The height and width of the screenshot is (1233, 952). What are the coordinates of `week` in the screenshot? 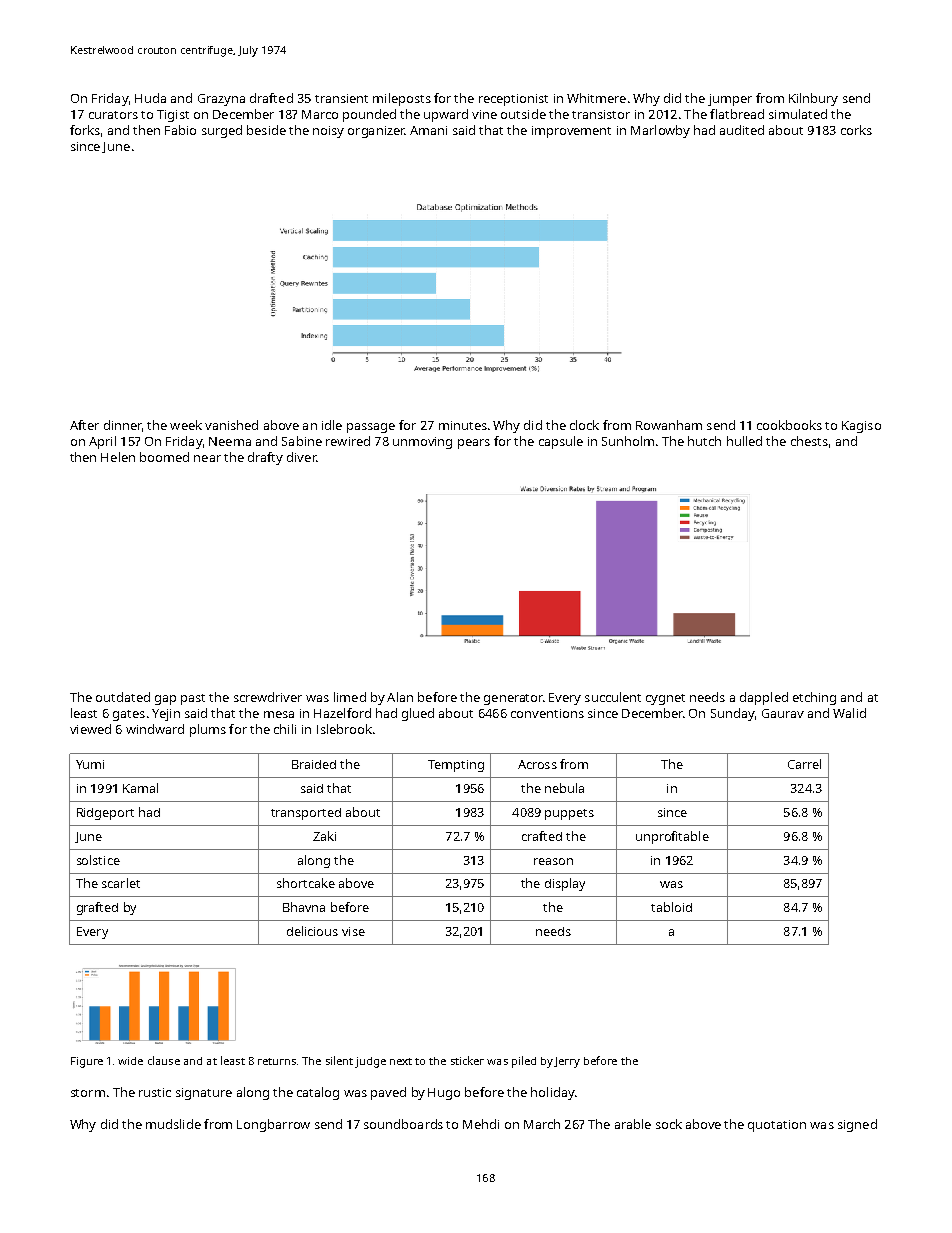 It's located at (186, 425).
